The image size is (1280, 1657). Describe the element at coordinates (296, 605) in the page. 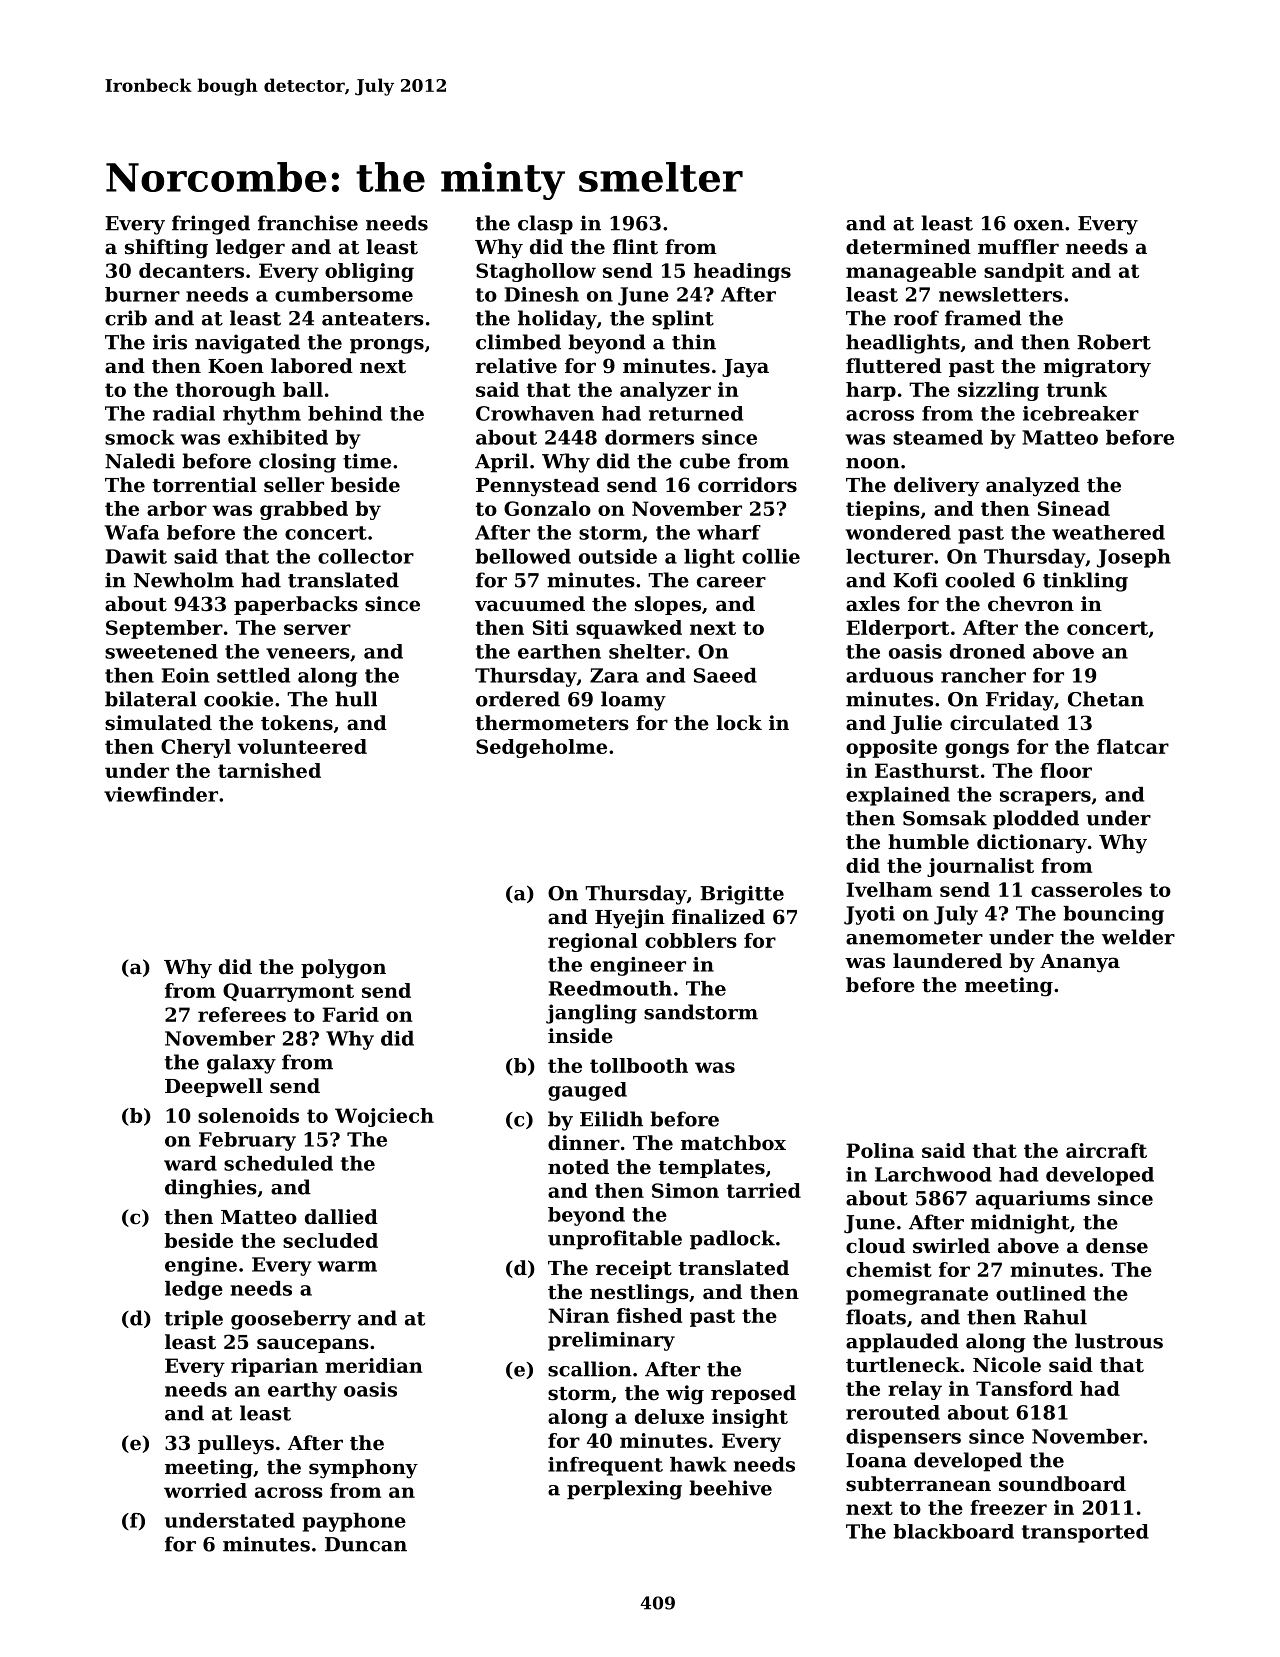

I see `paperbacks` at that location.
